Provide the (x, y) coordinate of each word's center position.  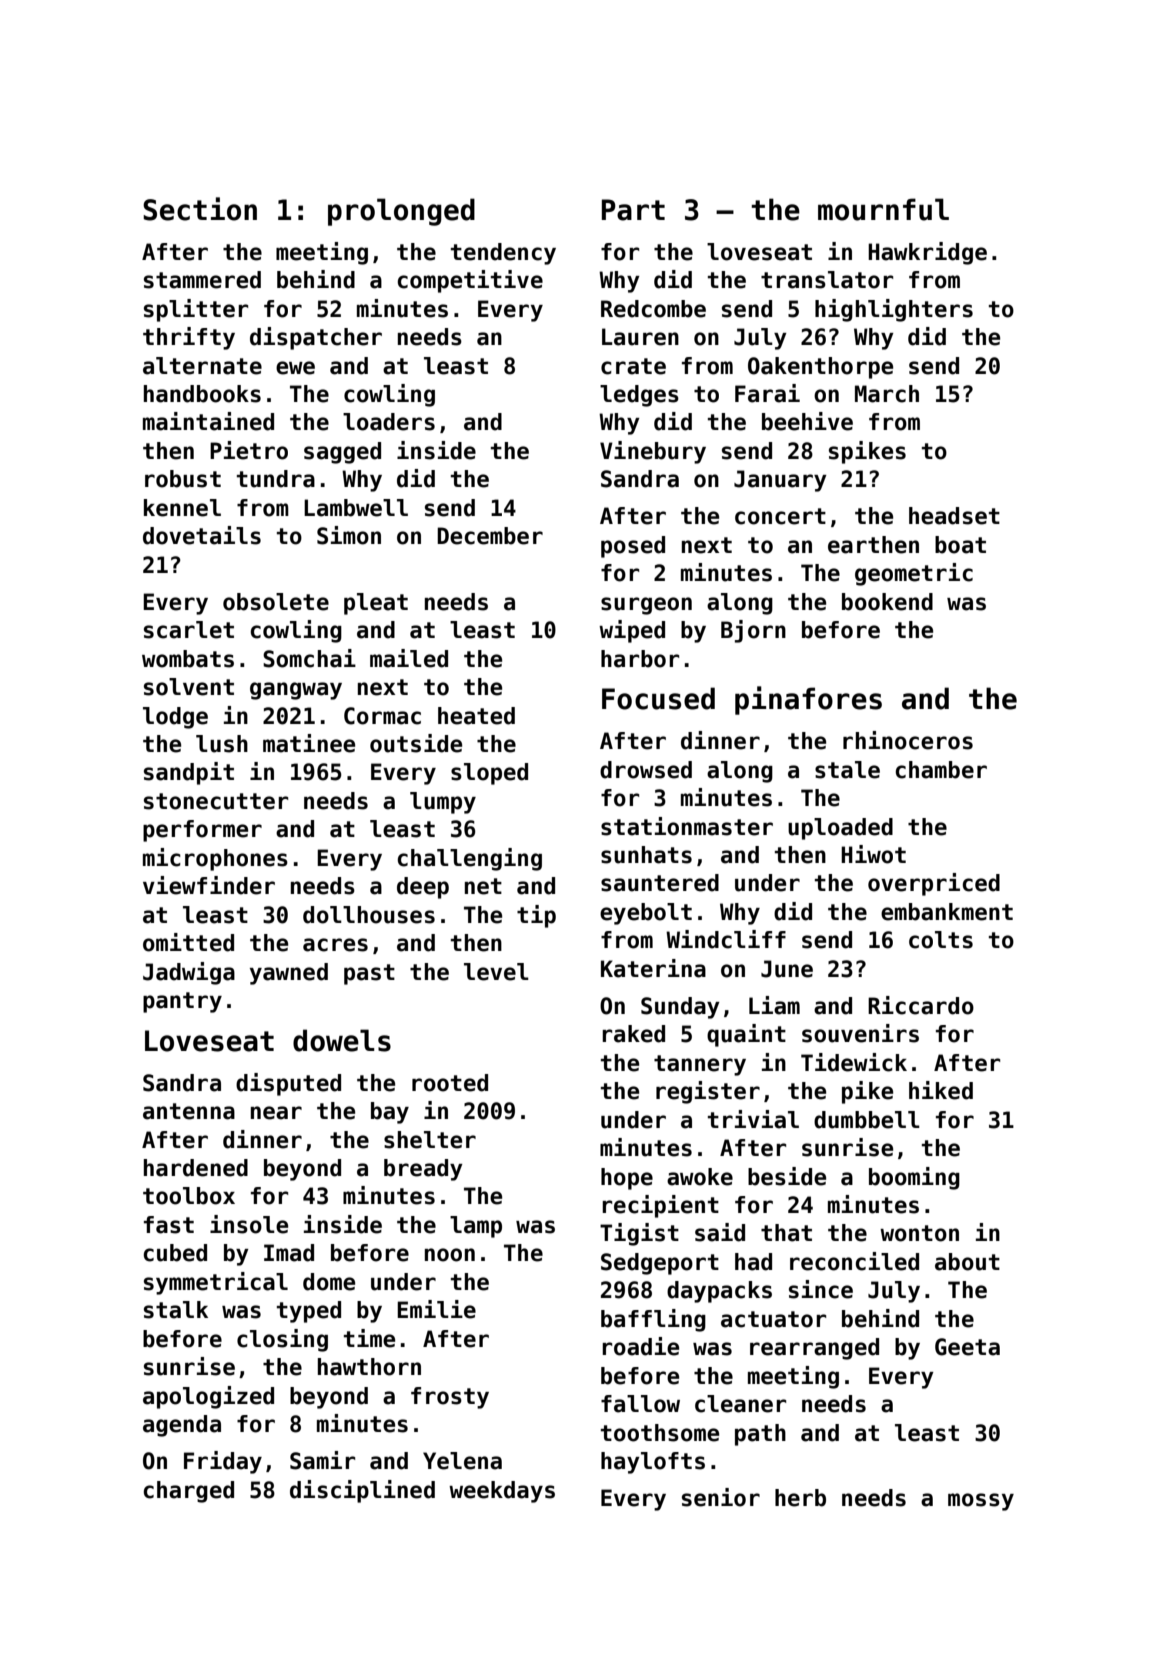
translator (827, 280)
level (496, 972)
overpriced (934, 884)
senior (721, 1497)
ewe (295, 368)
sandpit (189, 773)
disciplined (362, 1491)
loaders (389, 422)
